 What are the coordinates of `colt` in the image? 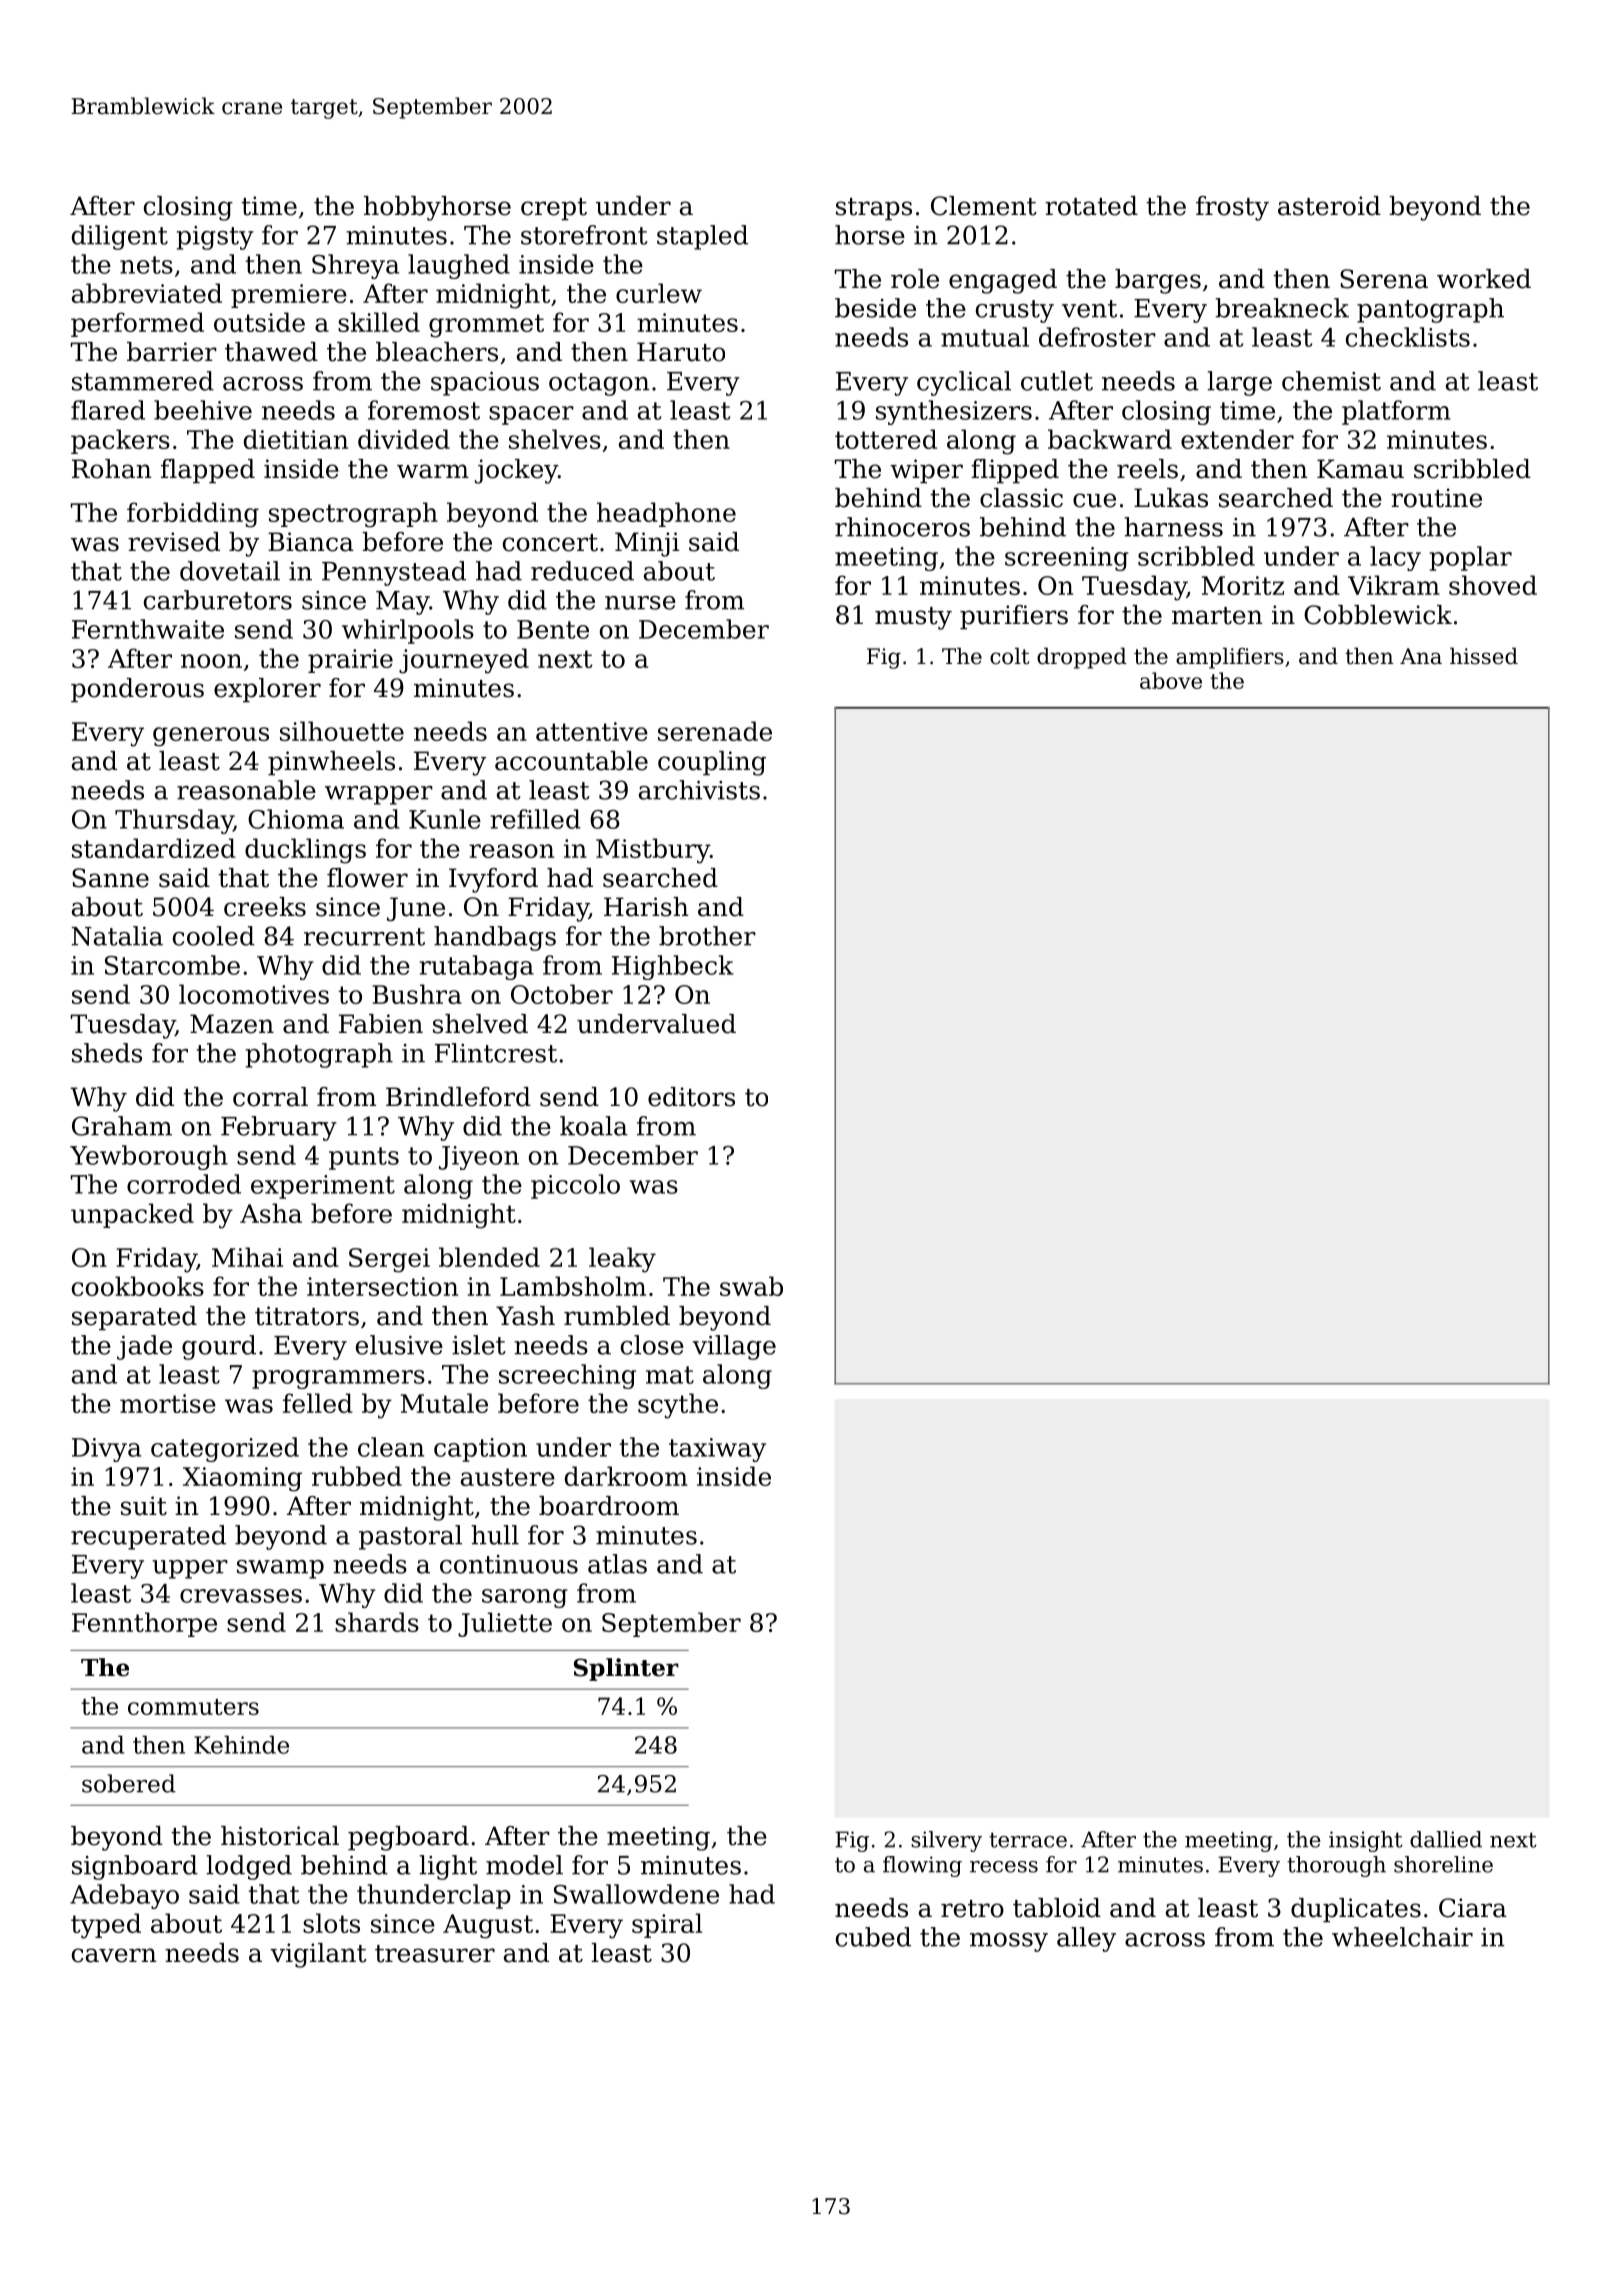 It's located at (1009, 656).
